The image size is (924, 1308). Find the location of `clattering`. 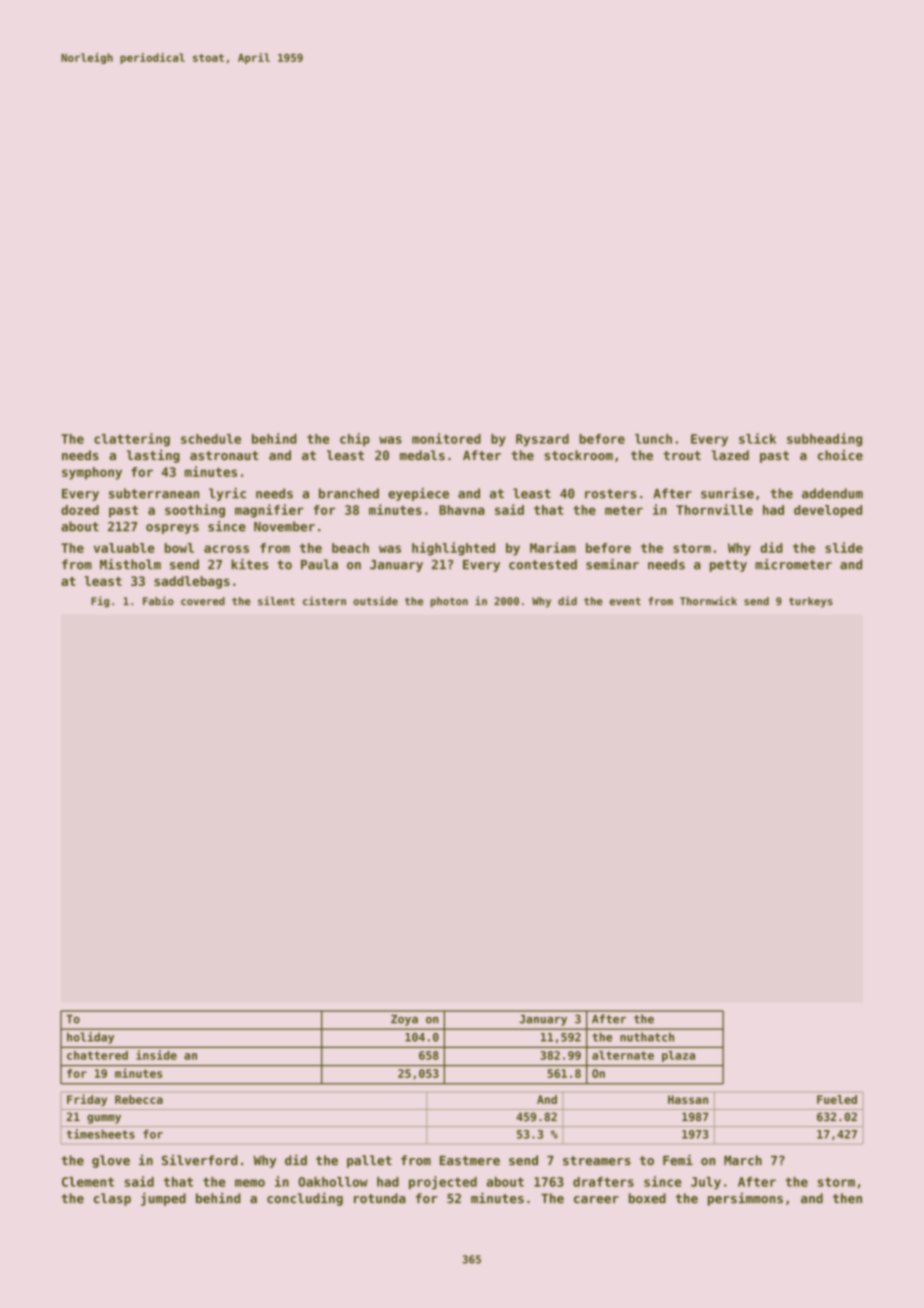

clattering is located at coordinates (132, 440).
